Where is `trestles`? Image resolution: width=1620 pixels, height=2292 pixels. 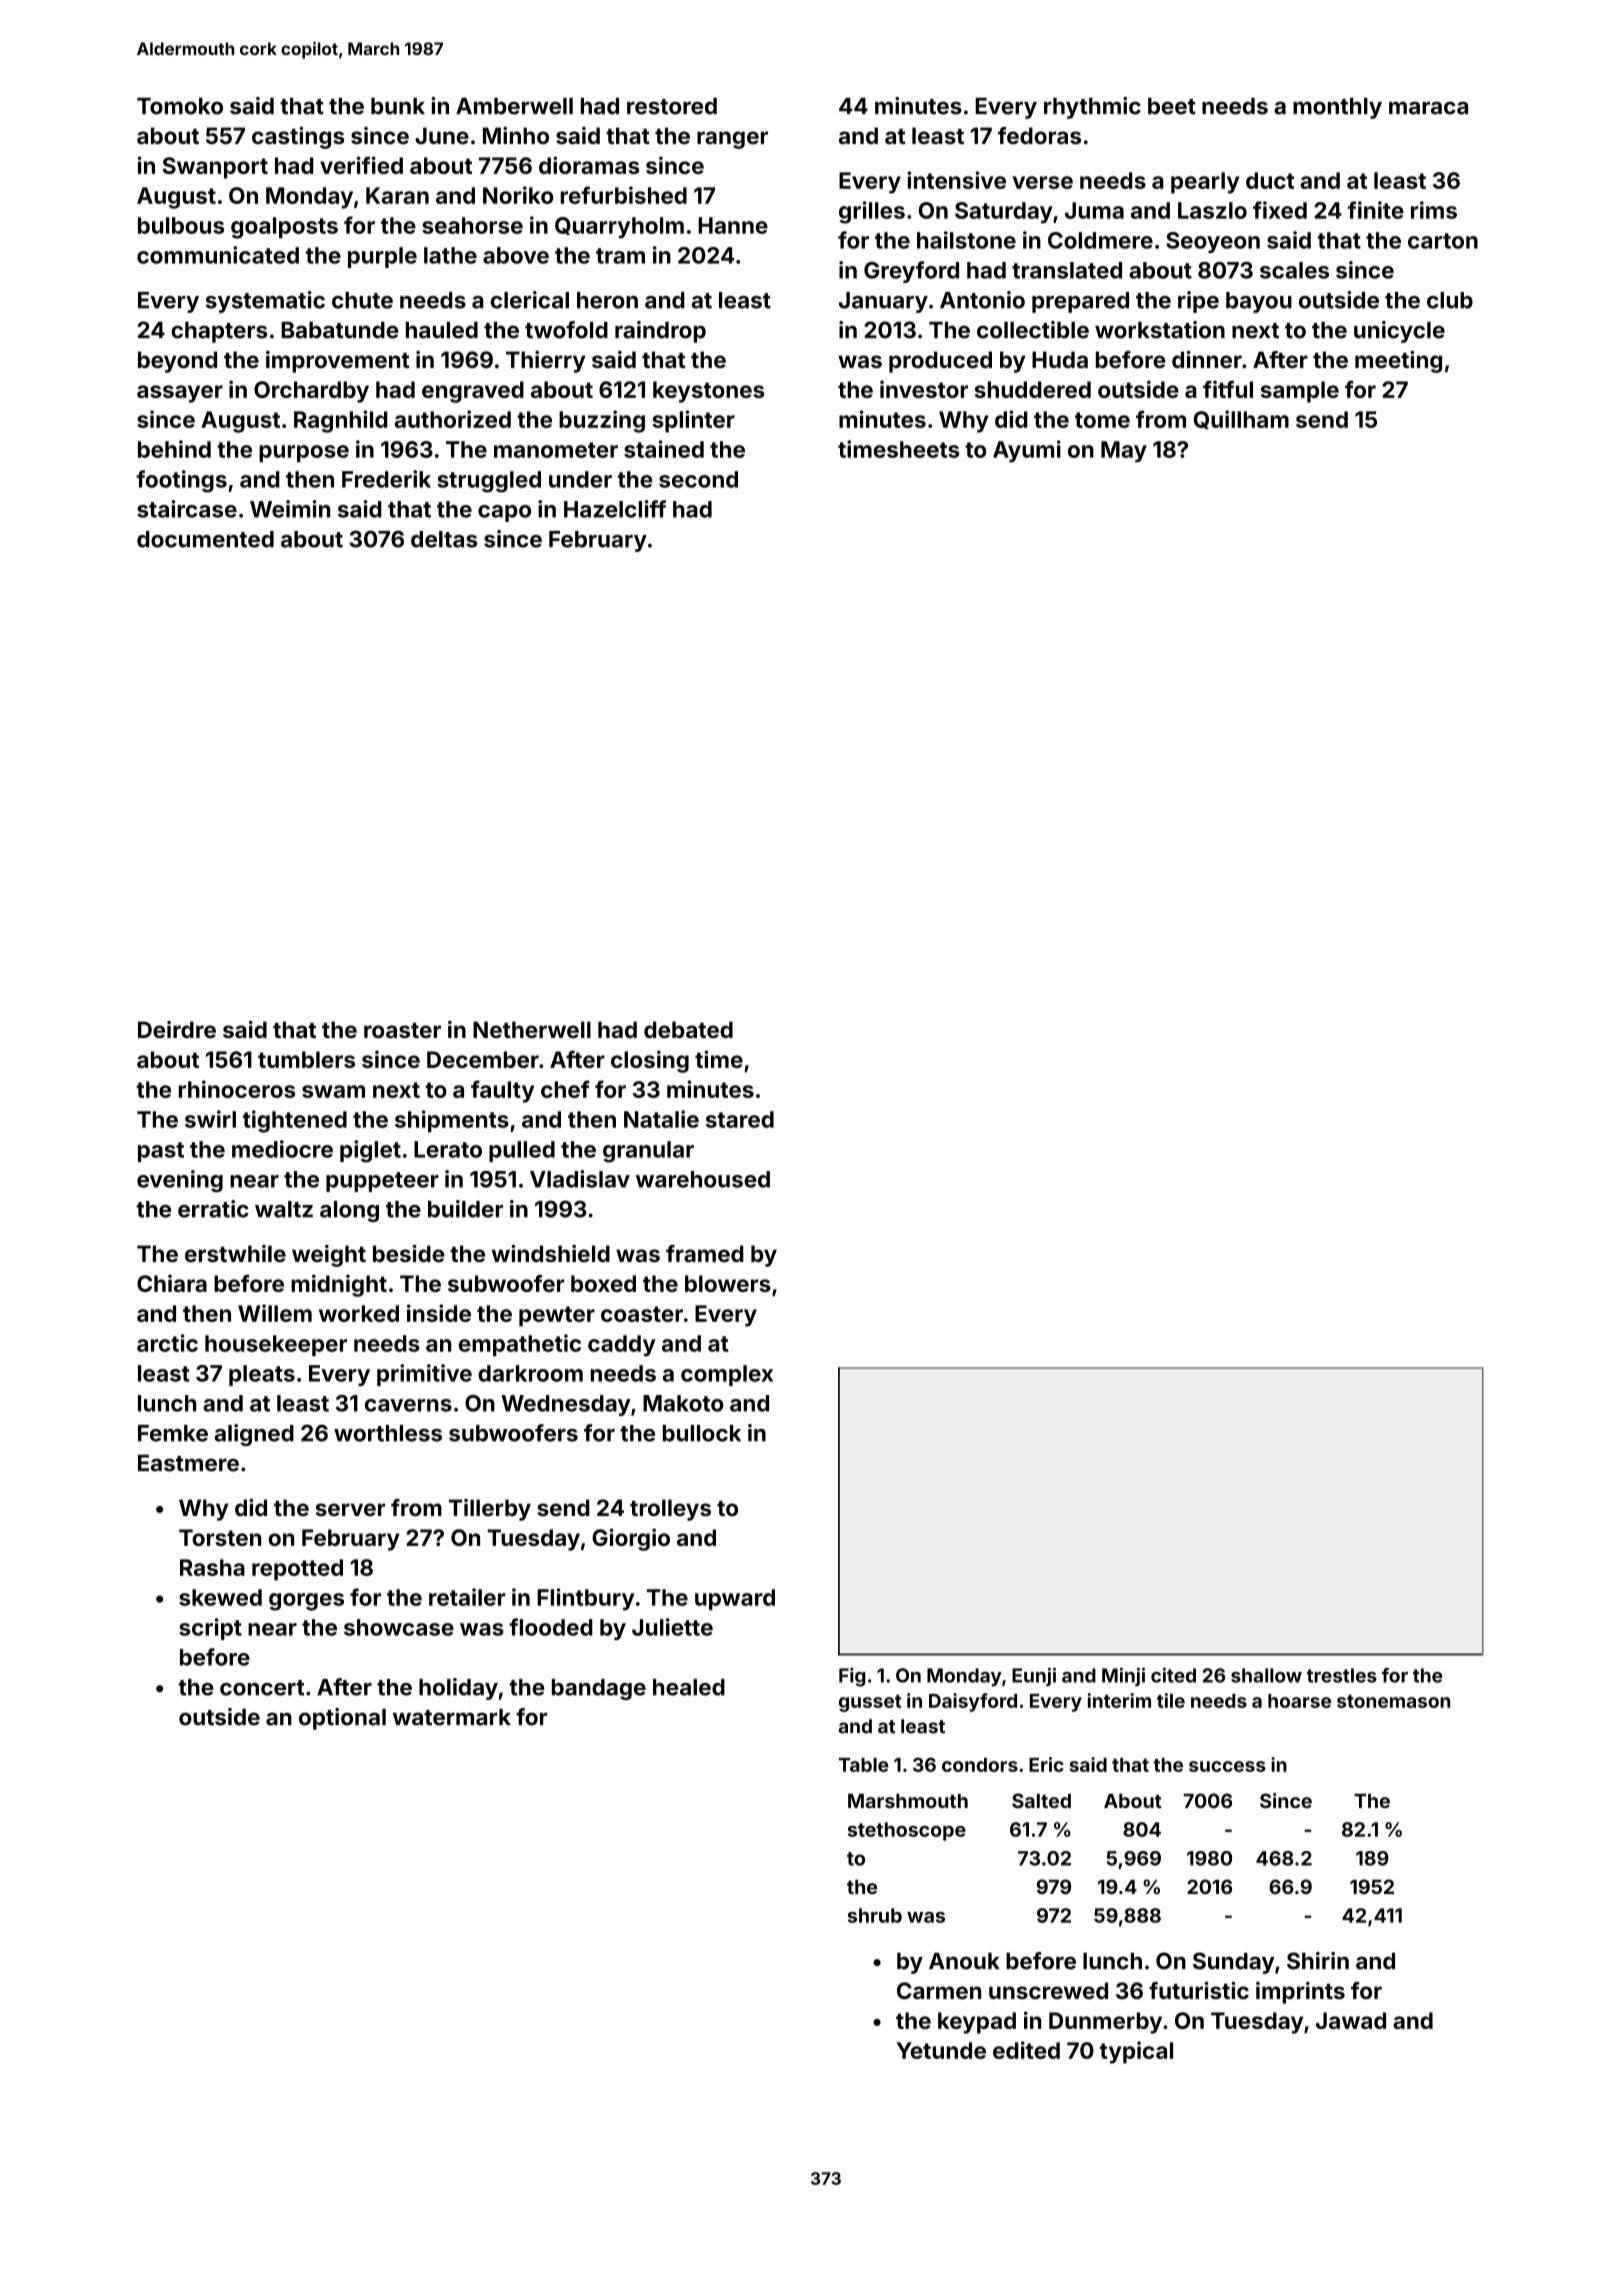
trestles is located at coordinates (1342, 1675).
